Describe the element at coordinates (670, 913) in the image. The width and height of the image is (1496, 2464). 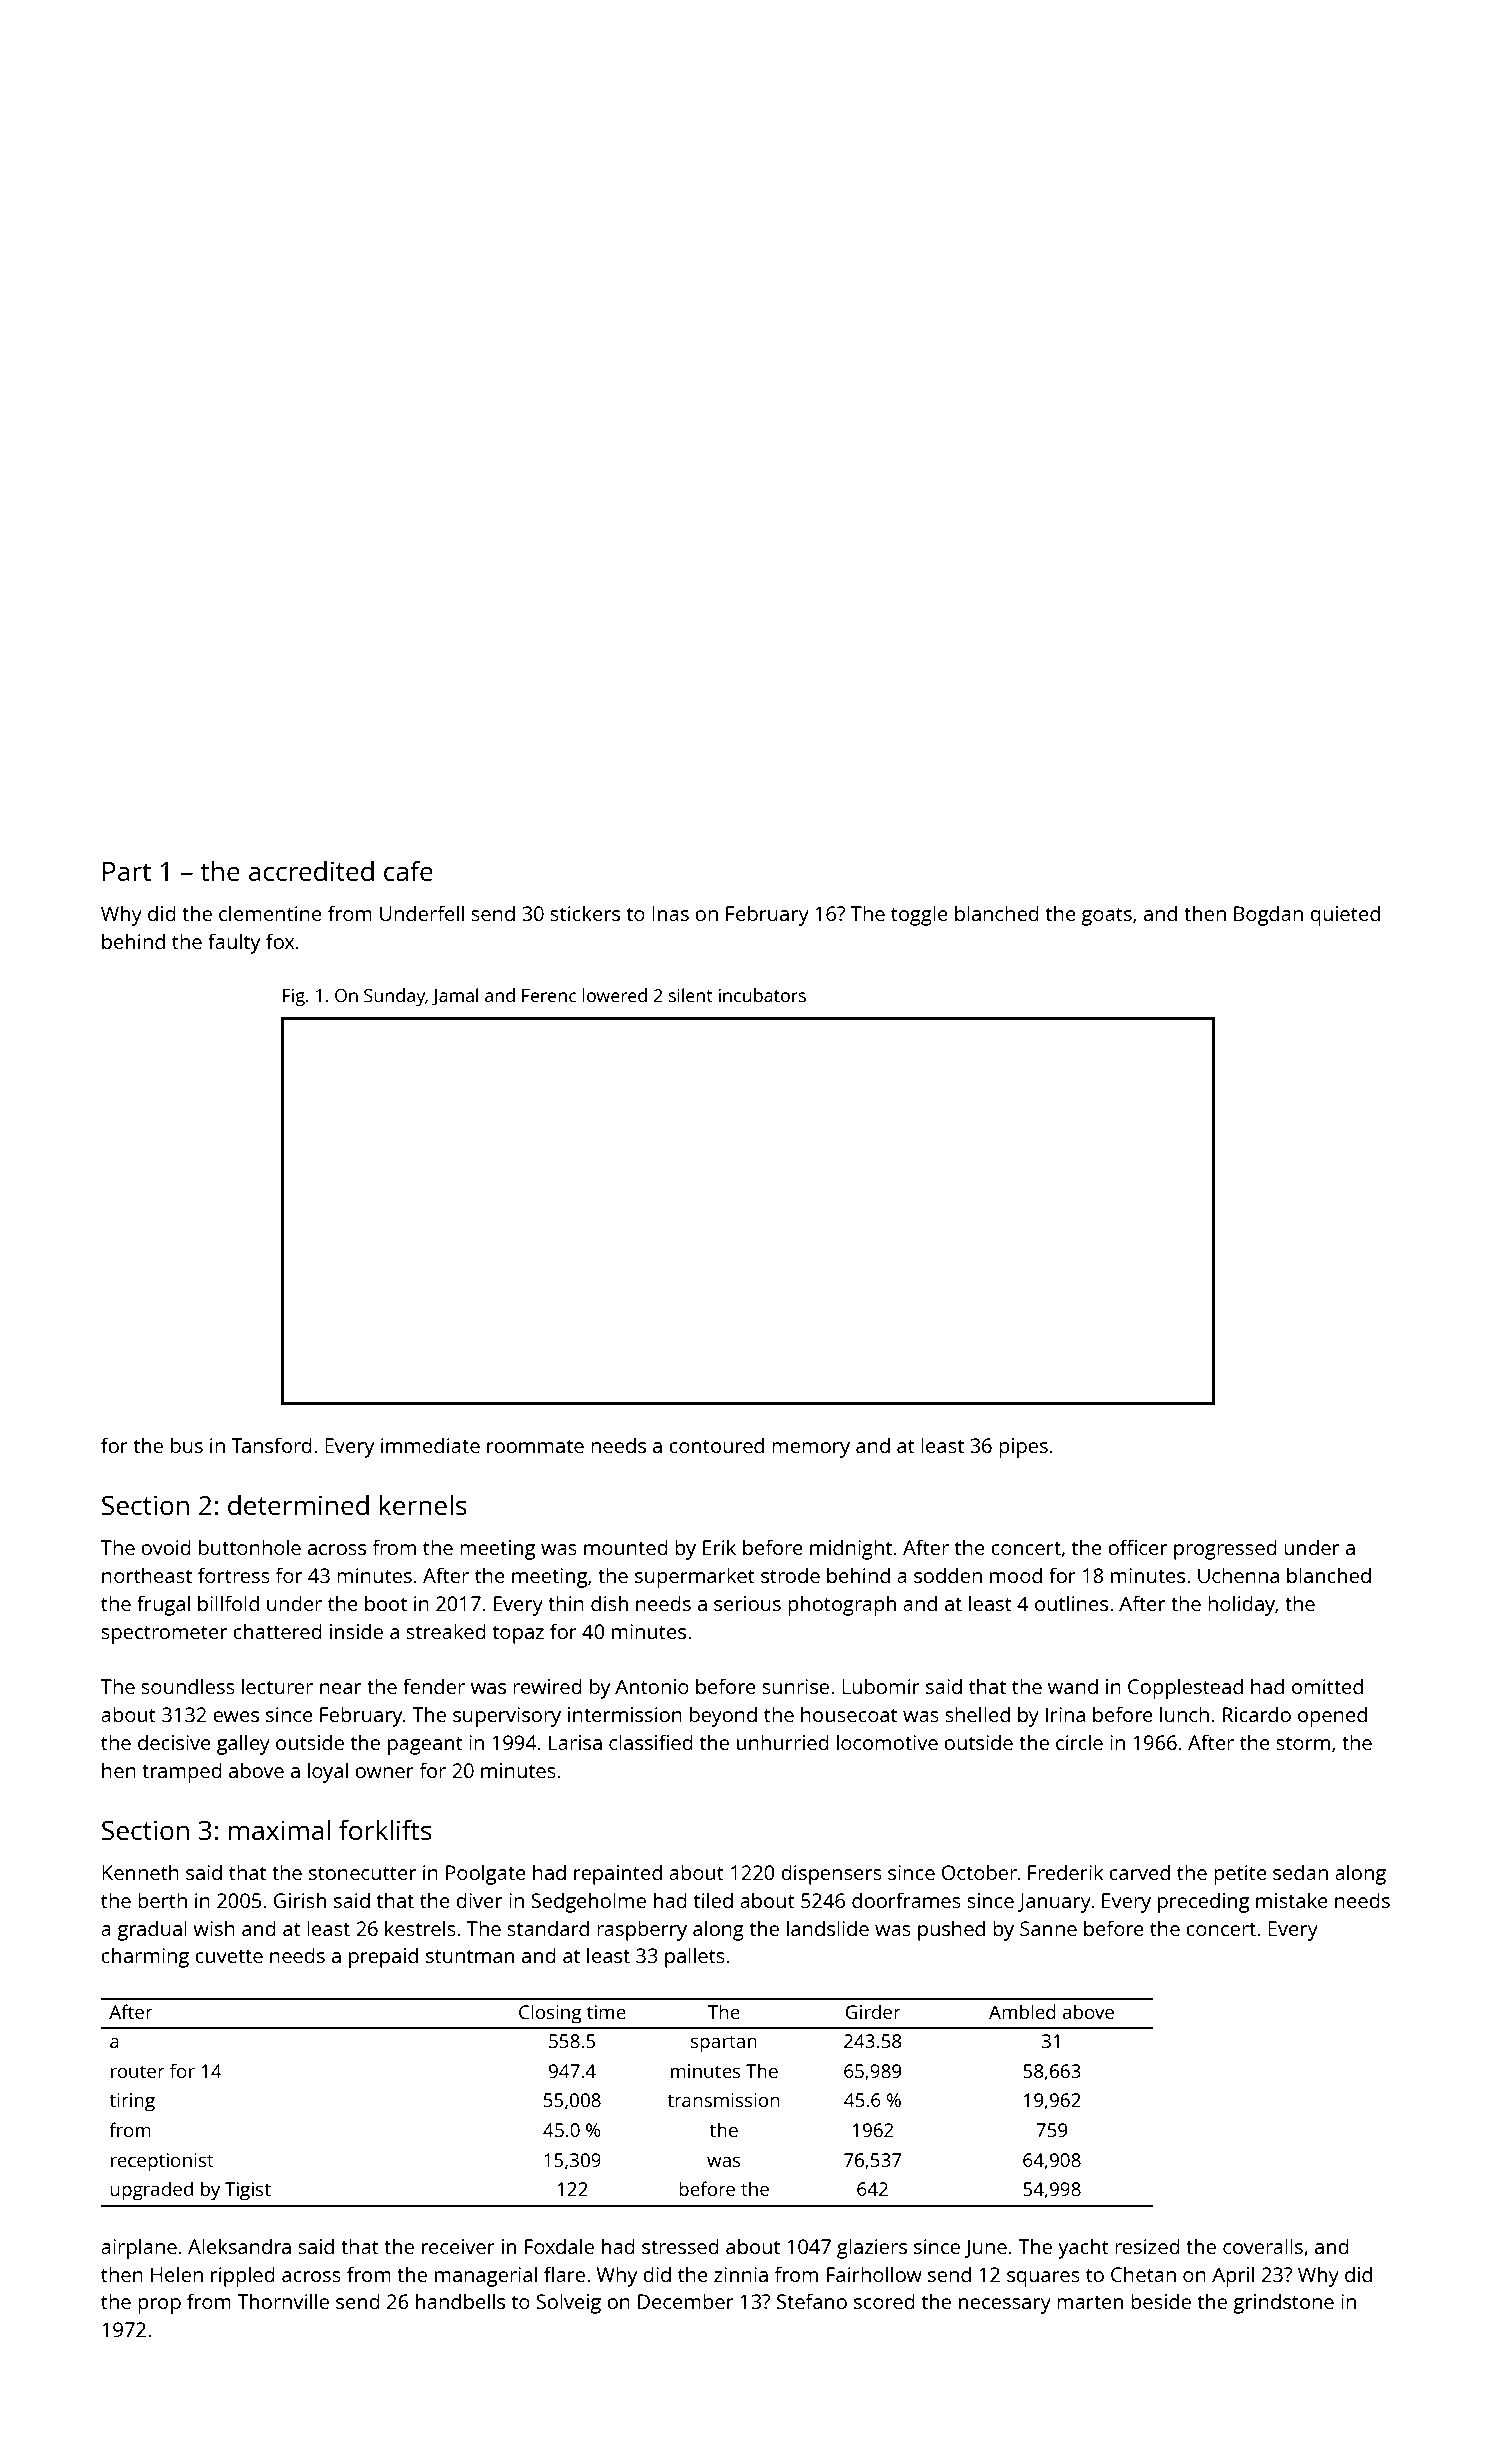
I see `Inas` at that location.
